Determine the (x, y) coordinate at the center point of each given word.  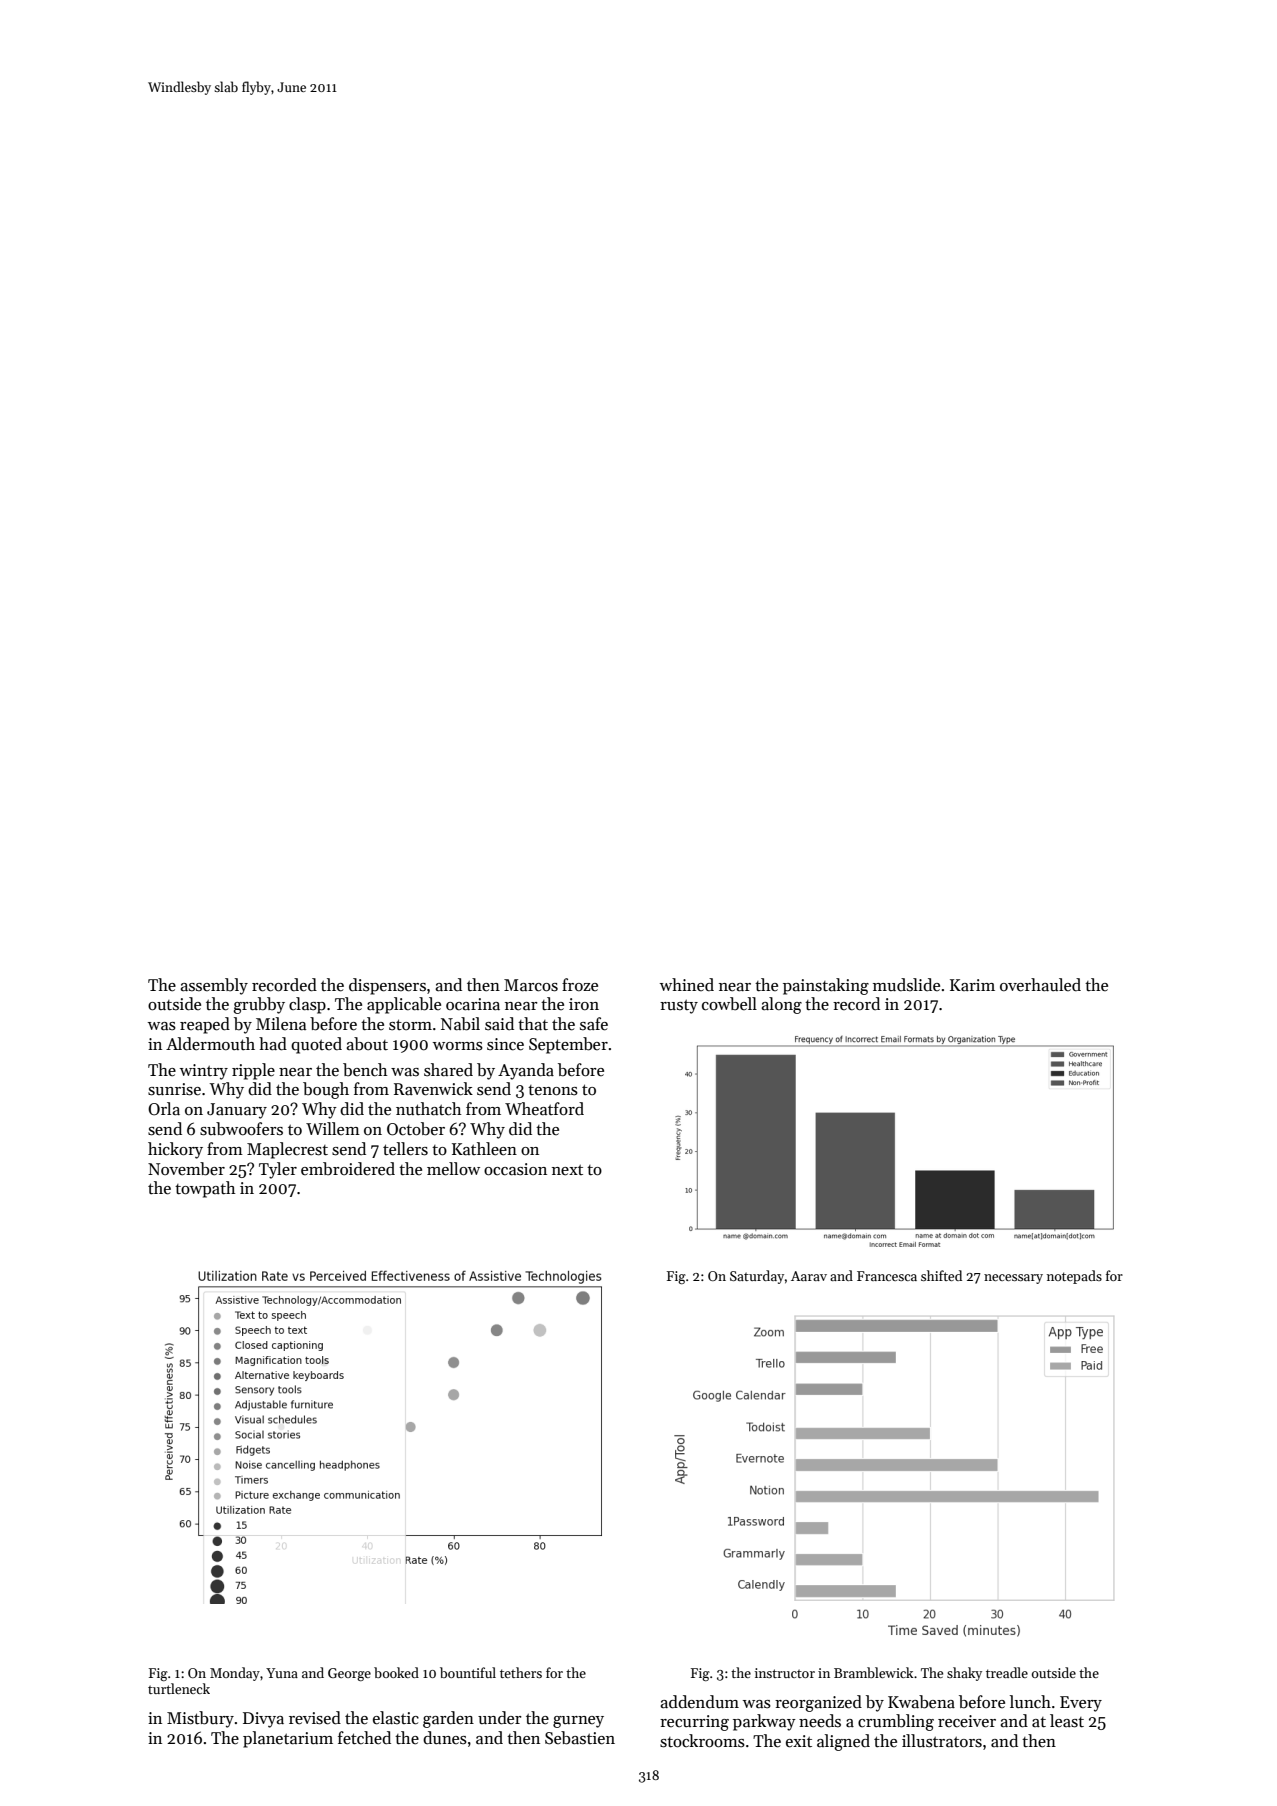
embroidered (348, 1169)
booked (396, 1672)
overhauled (1040, 985)
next (567, 1170)
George (349, 1674)
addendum (699, 1702)
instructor (785, 1673)
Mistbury (200, 1719)
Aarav (809, 1276)
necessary (1013, 1279)
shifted (941, 1275)
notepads (1074, 1277)
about (367, 1044)
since (505, 1044)
